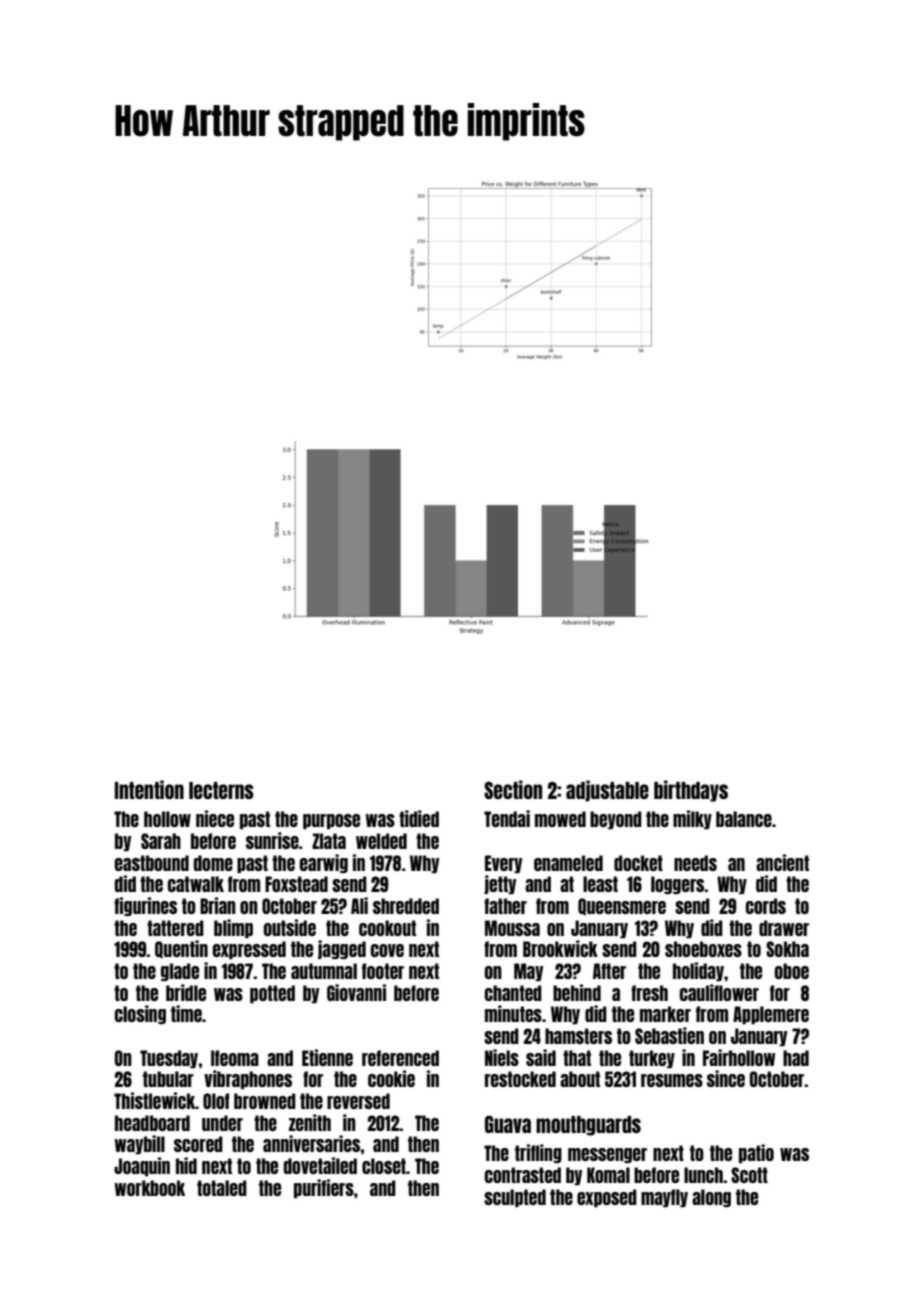 The width and height of the document is (924, 1314). Describe the element at coordinates (782, 862) in the document. I see `ancient` at that location.
